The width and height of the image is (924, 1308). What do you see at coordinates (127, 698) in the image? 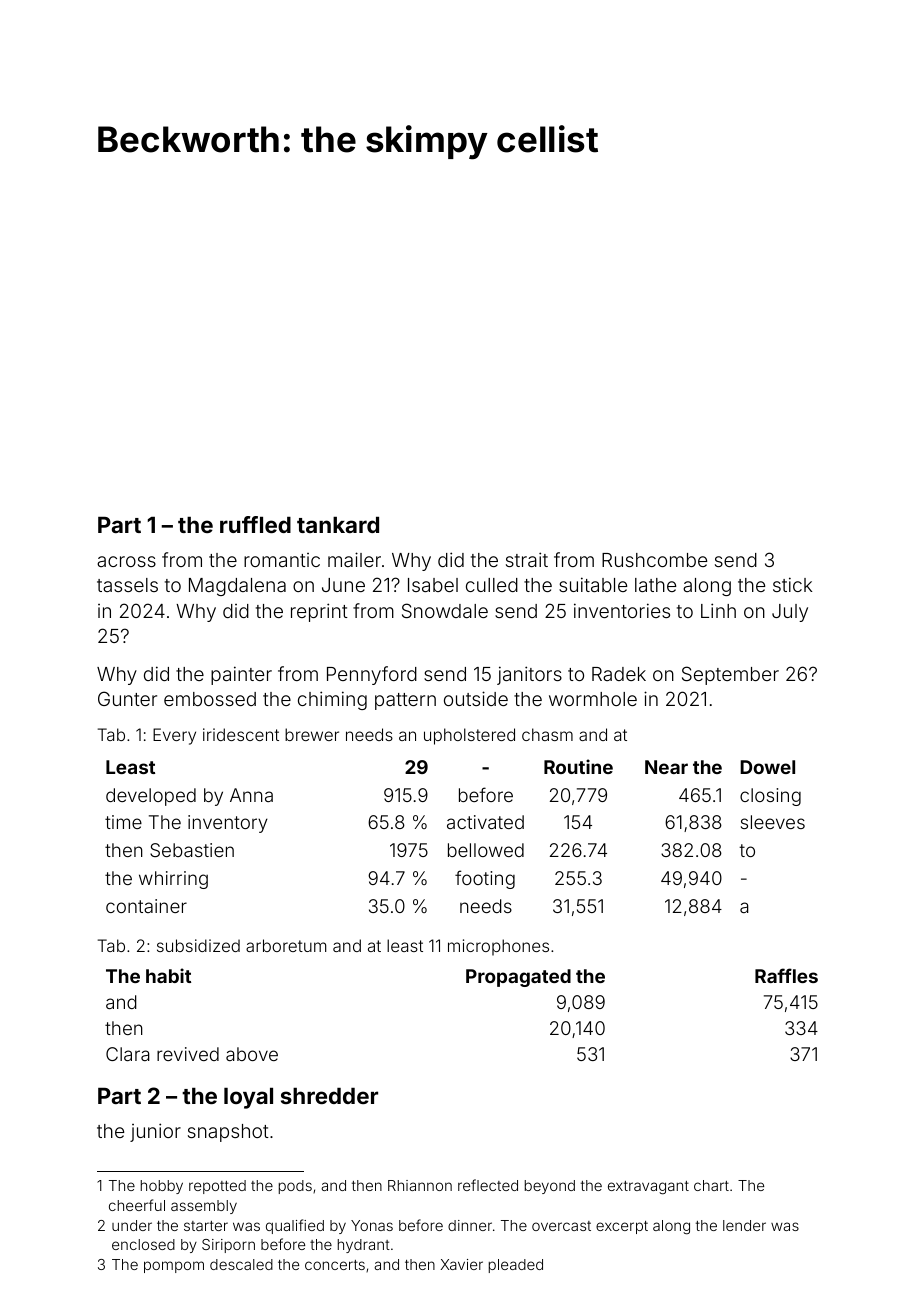
I see `Gunter` at bounding box center [127, 698].
